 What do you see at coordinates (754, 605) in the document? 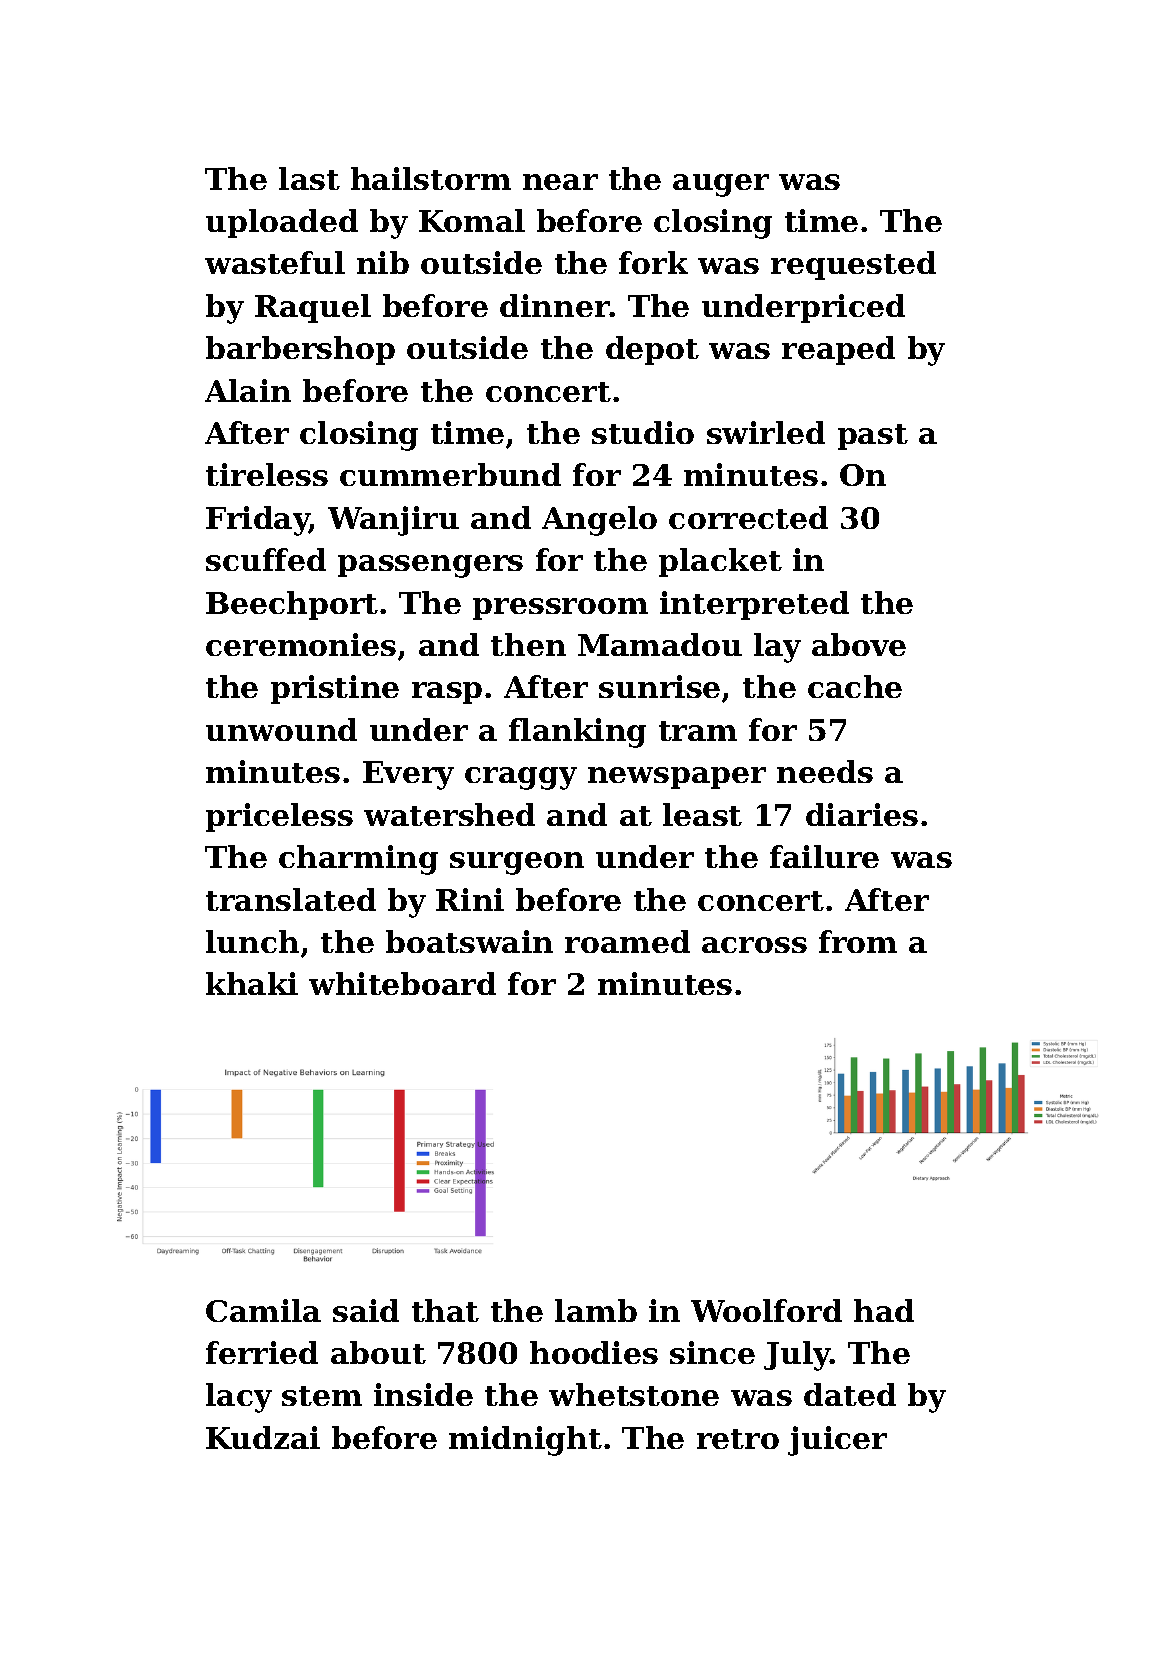
I see `interpreted` at bounding box center [754, 605].
